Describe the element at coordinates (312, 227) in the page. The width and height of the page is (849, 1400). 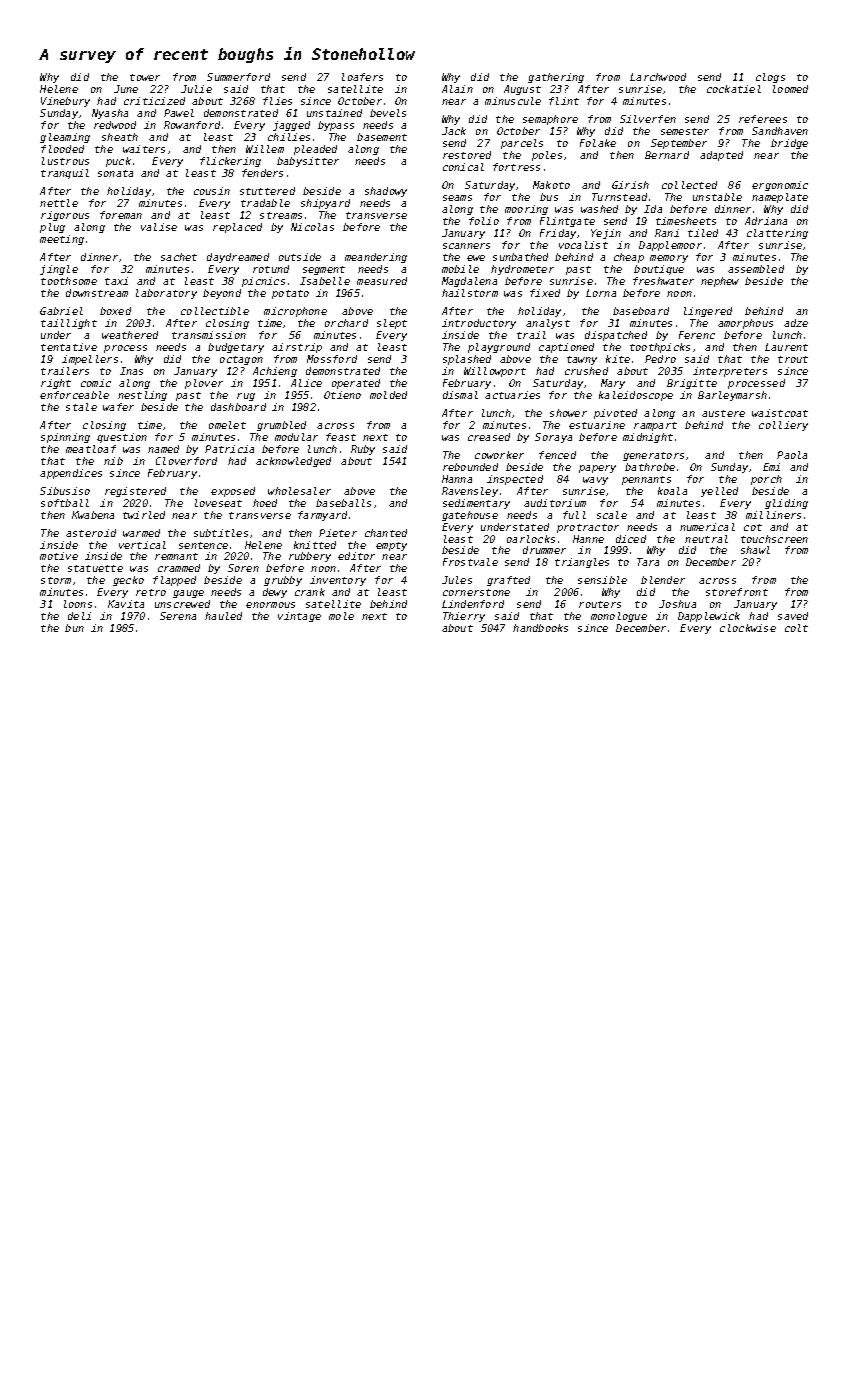
I see `Nicolas` at that location.
